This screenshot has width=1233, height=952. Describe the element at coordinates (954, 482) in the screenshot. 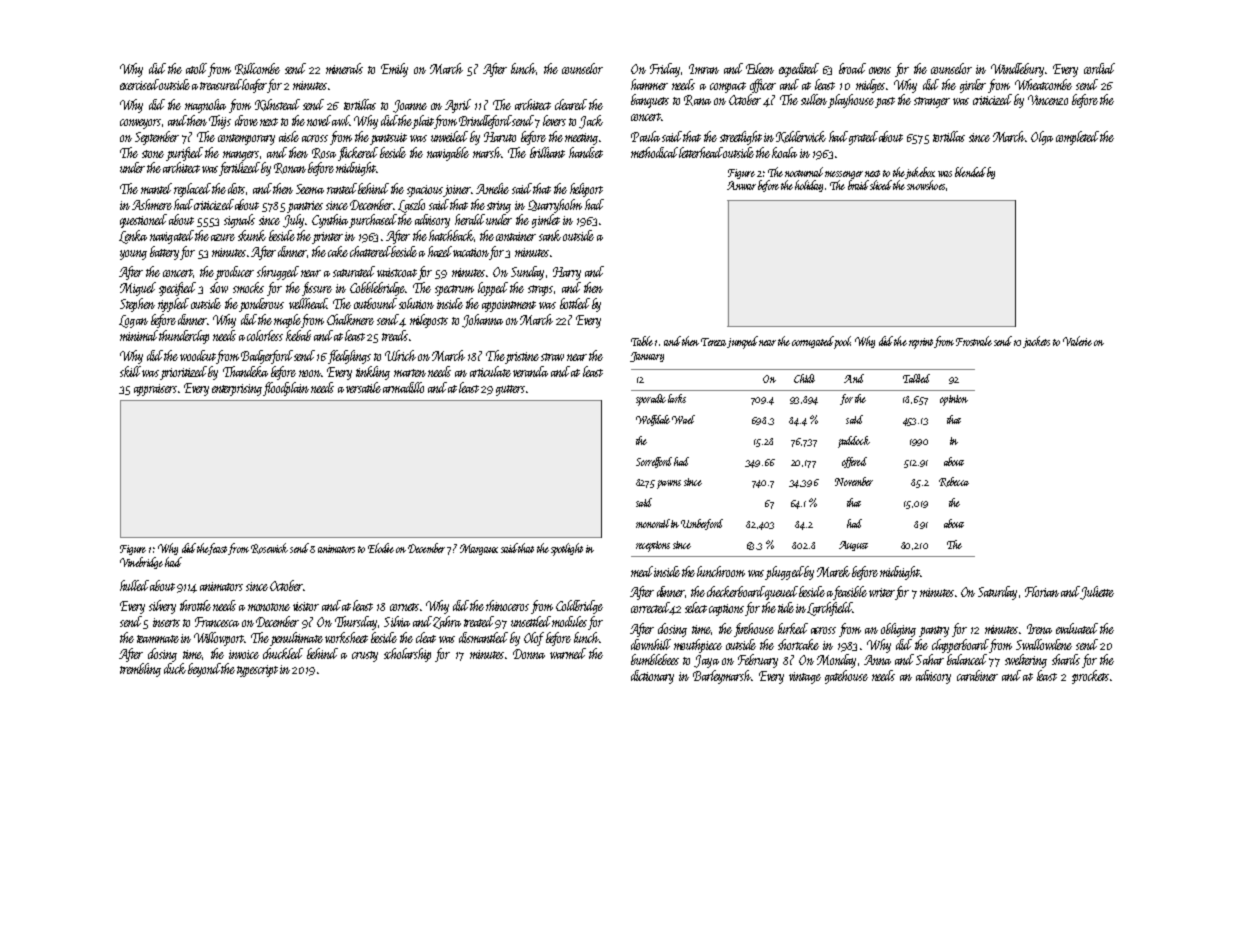

I see `Rebecca` at that location.
